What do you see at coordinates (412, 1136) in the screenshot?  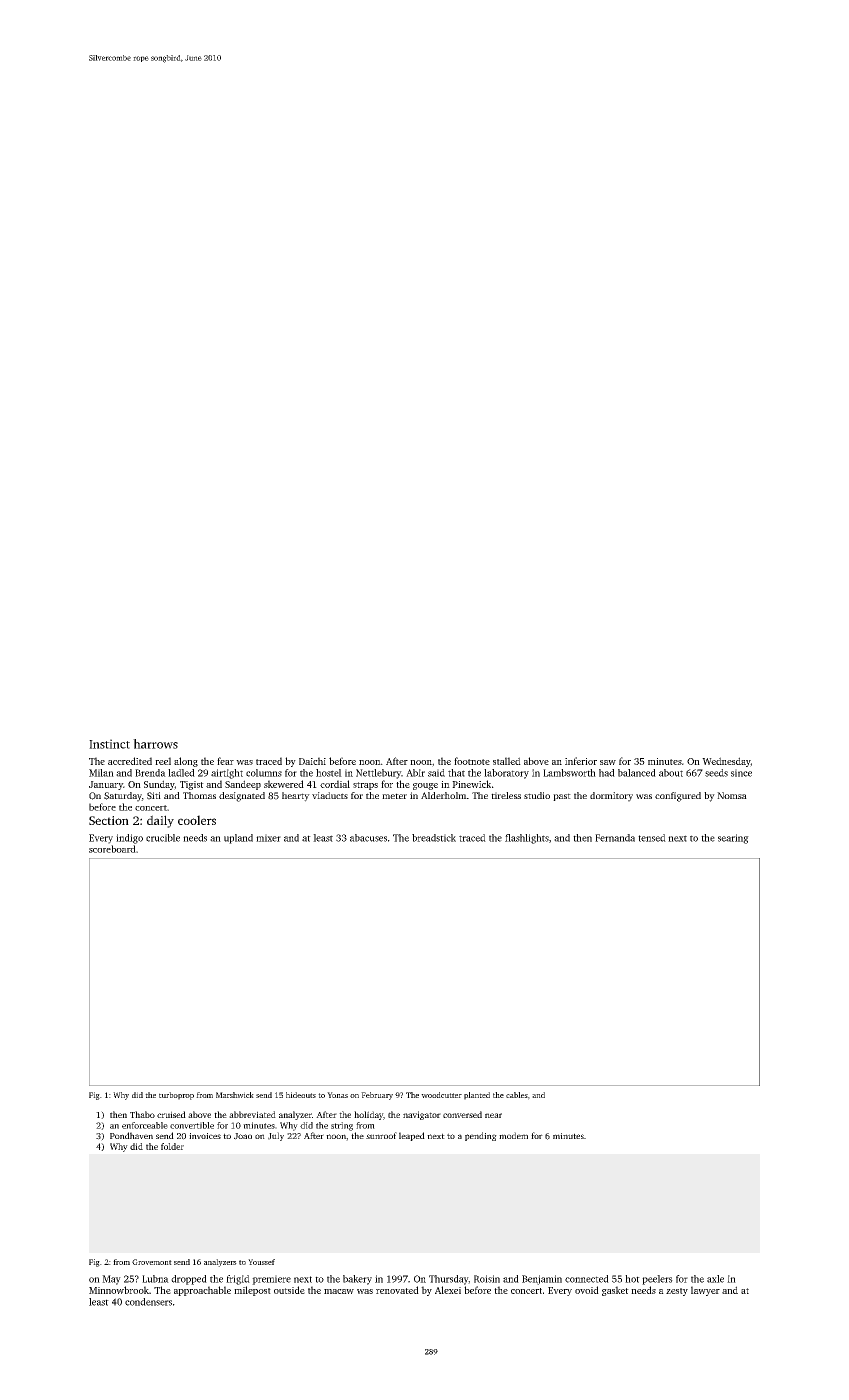 I see `leaped` at bounding box center [412, 1136].
